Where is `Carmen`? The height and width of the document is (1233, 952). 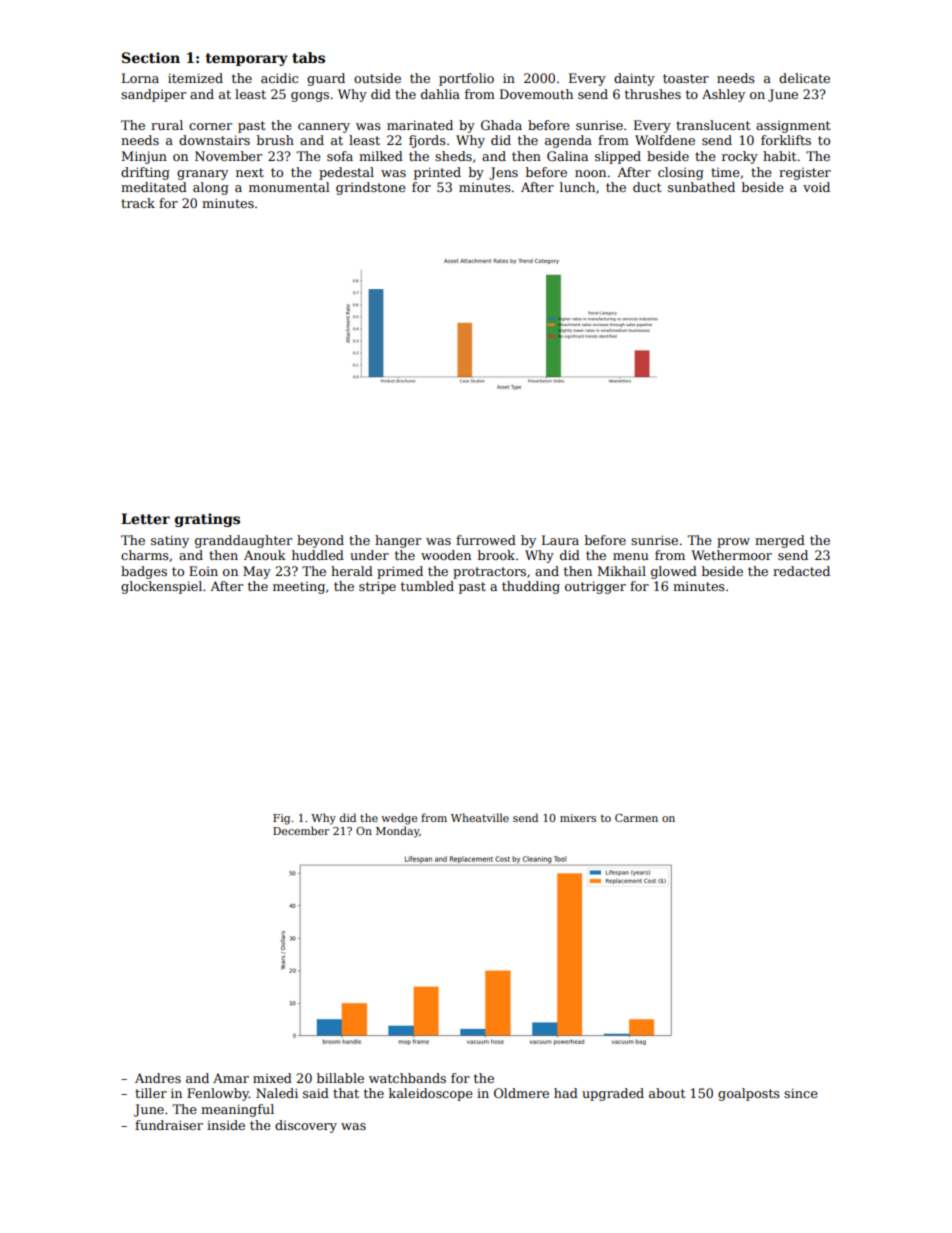
Carmen is located at coordinates (636, 818).
